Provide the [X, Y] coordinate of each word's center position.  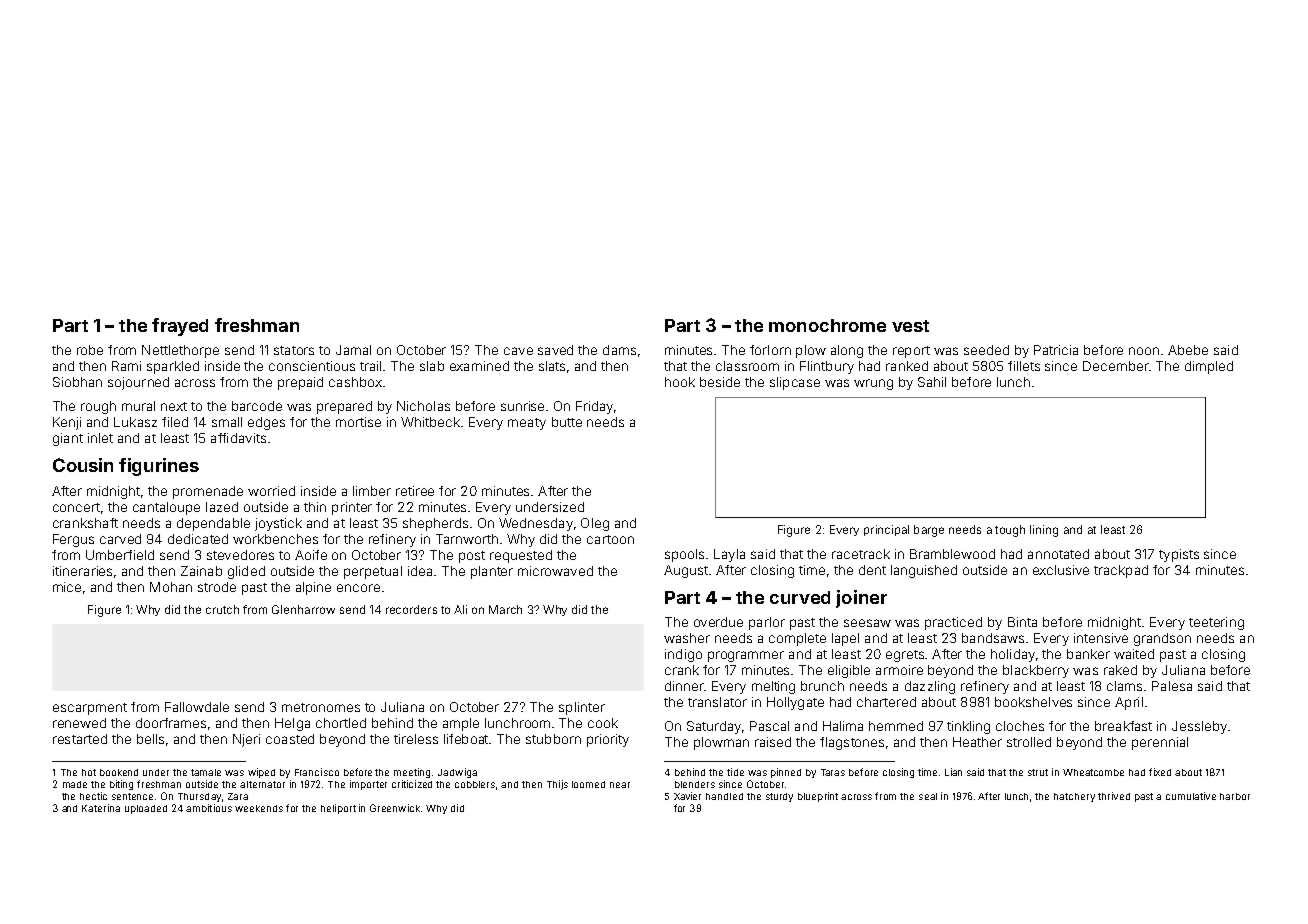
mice [67, 587]
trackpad [1121, 571]
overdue [718, 622]
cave [518, 351]
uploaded [146, 809]
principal [886, 530]
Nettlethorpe [180, 351]
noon [1144, 351]
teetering [1216, 623]
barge [929, 531]
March [505, 609]
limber [372, 491]
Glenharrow [303, 609]
